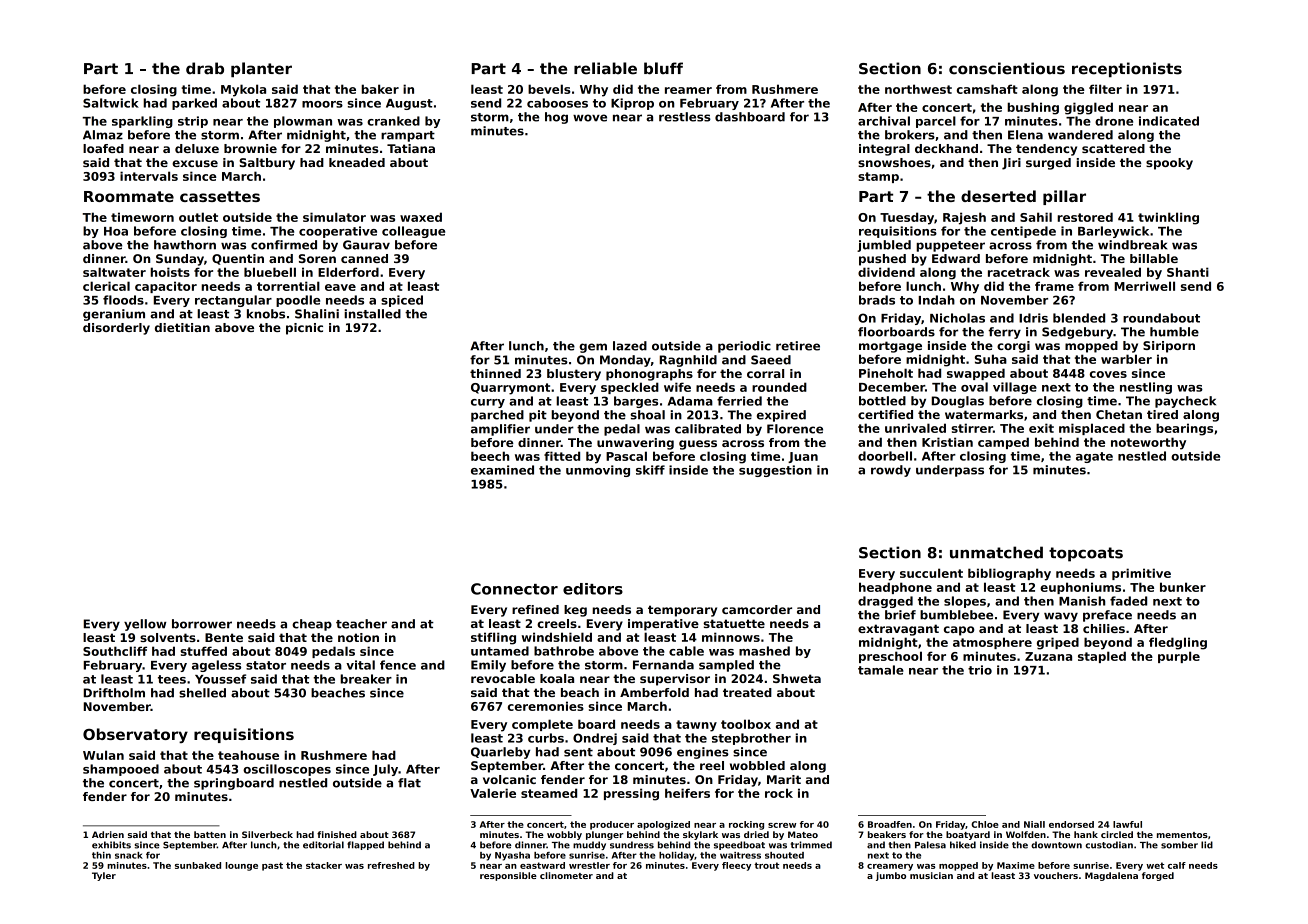  I want to click on borrower, so click(202, 624).
